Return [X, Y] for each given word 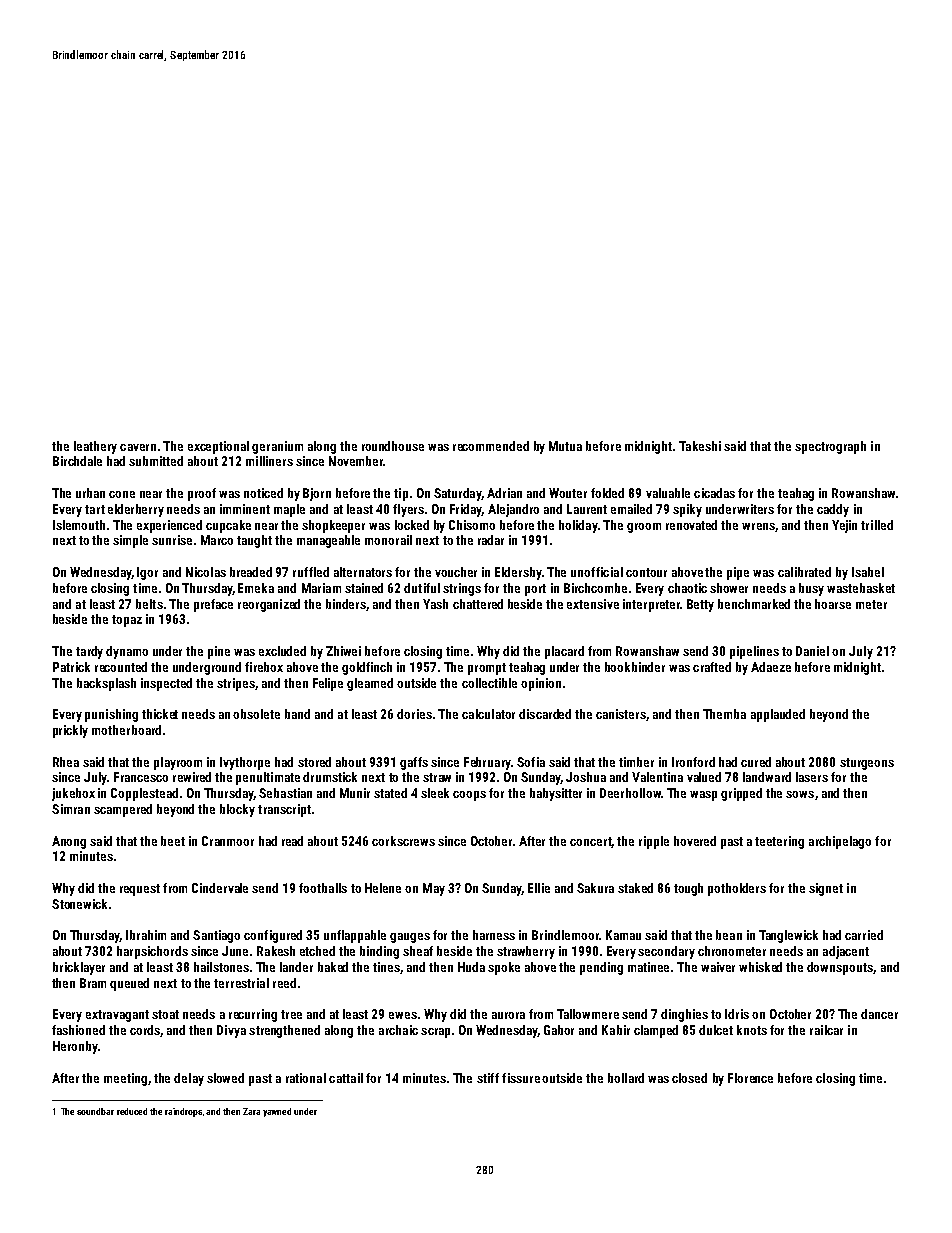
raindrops [183, 1112]
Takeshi [700, 446]
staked [635, 888]
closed [689, 1078]
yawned [277, 1112]
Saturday [457, 494]
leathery [95, 447]
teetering [779, 842]
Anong [69, 842]
